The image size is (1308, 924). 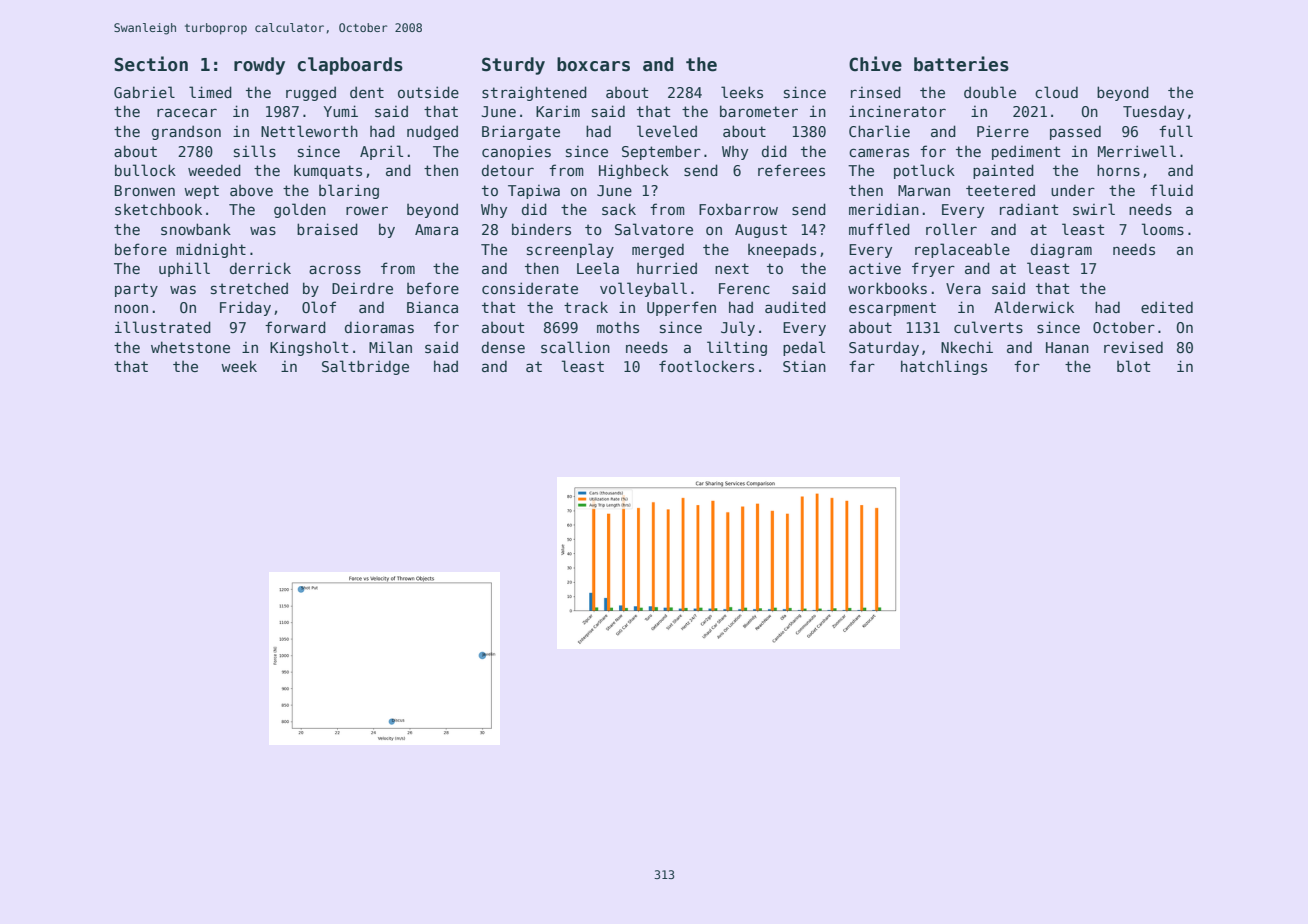 What do you see at coordinates (1056, 92) in the screenshot?
I see `cloud` at bounding box center [1056, 92].
